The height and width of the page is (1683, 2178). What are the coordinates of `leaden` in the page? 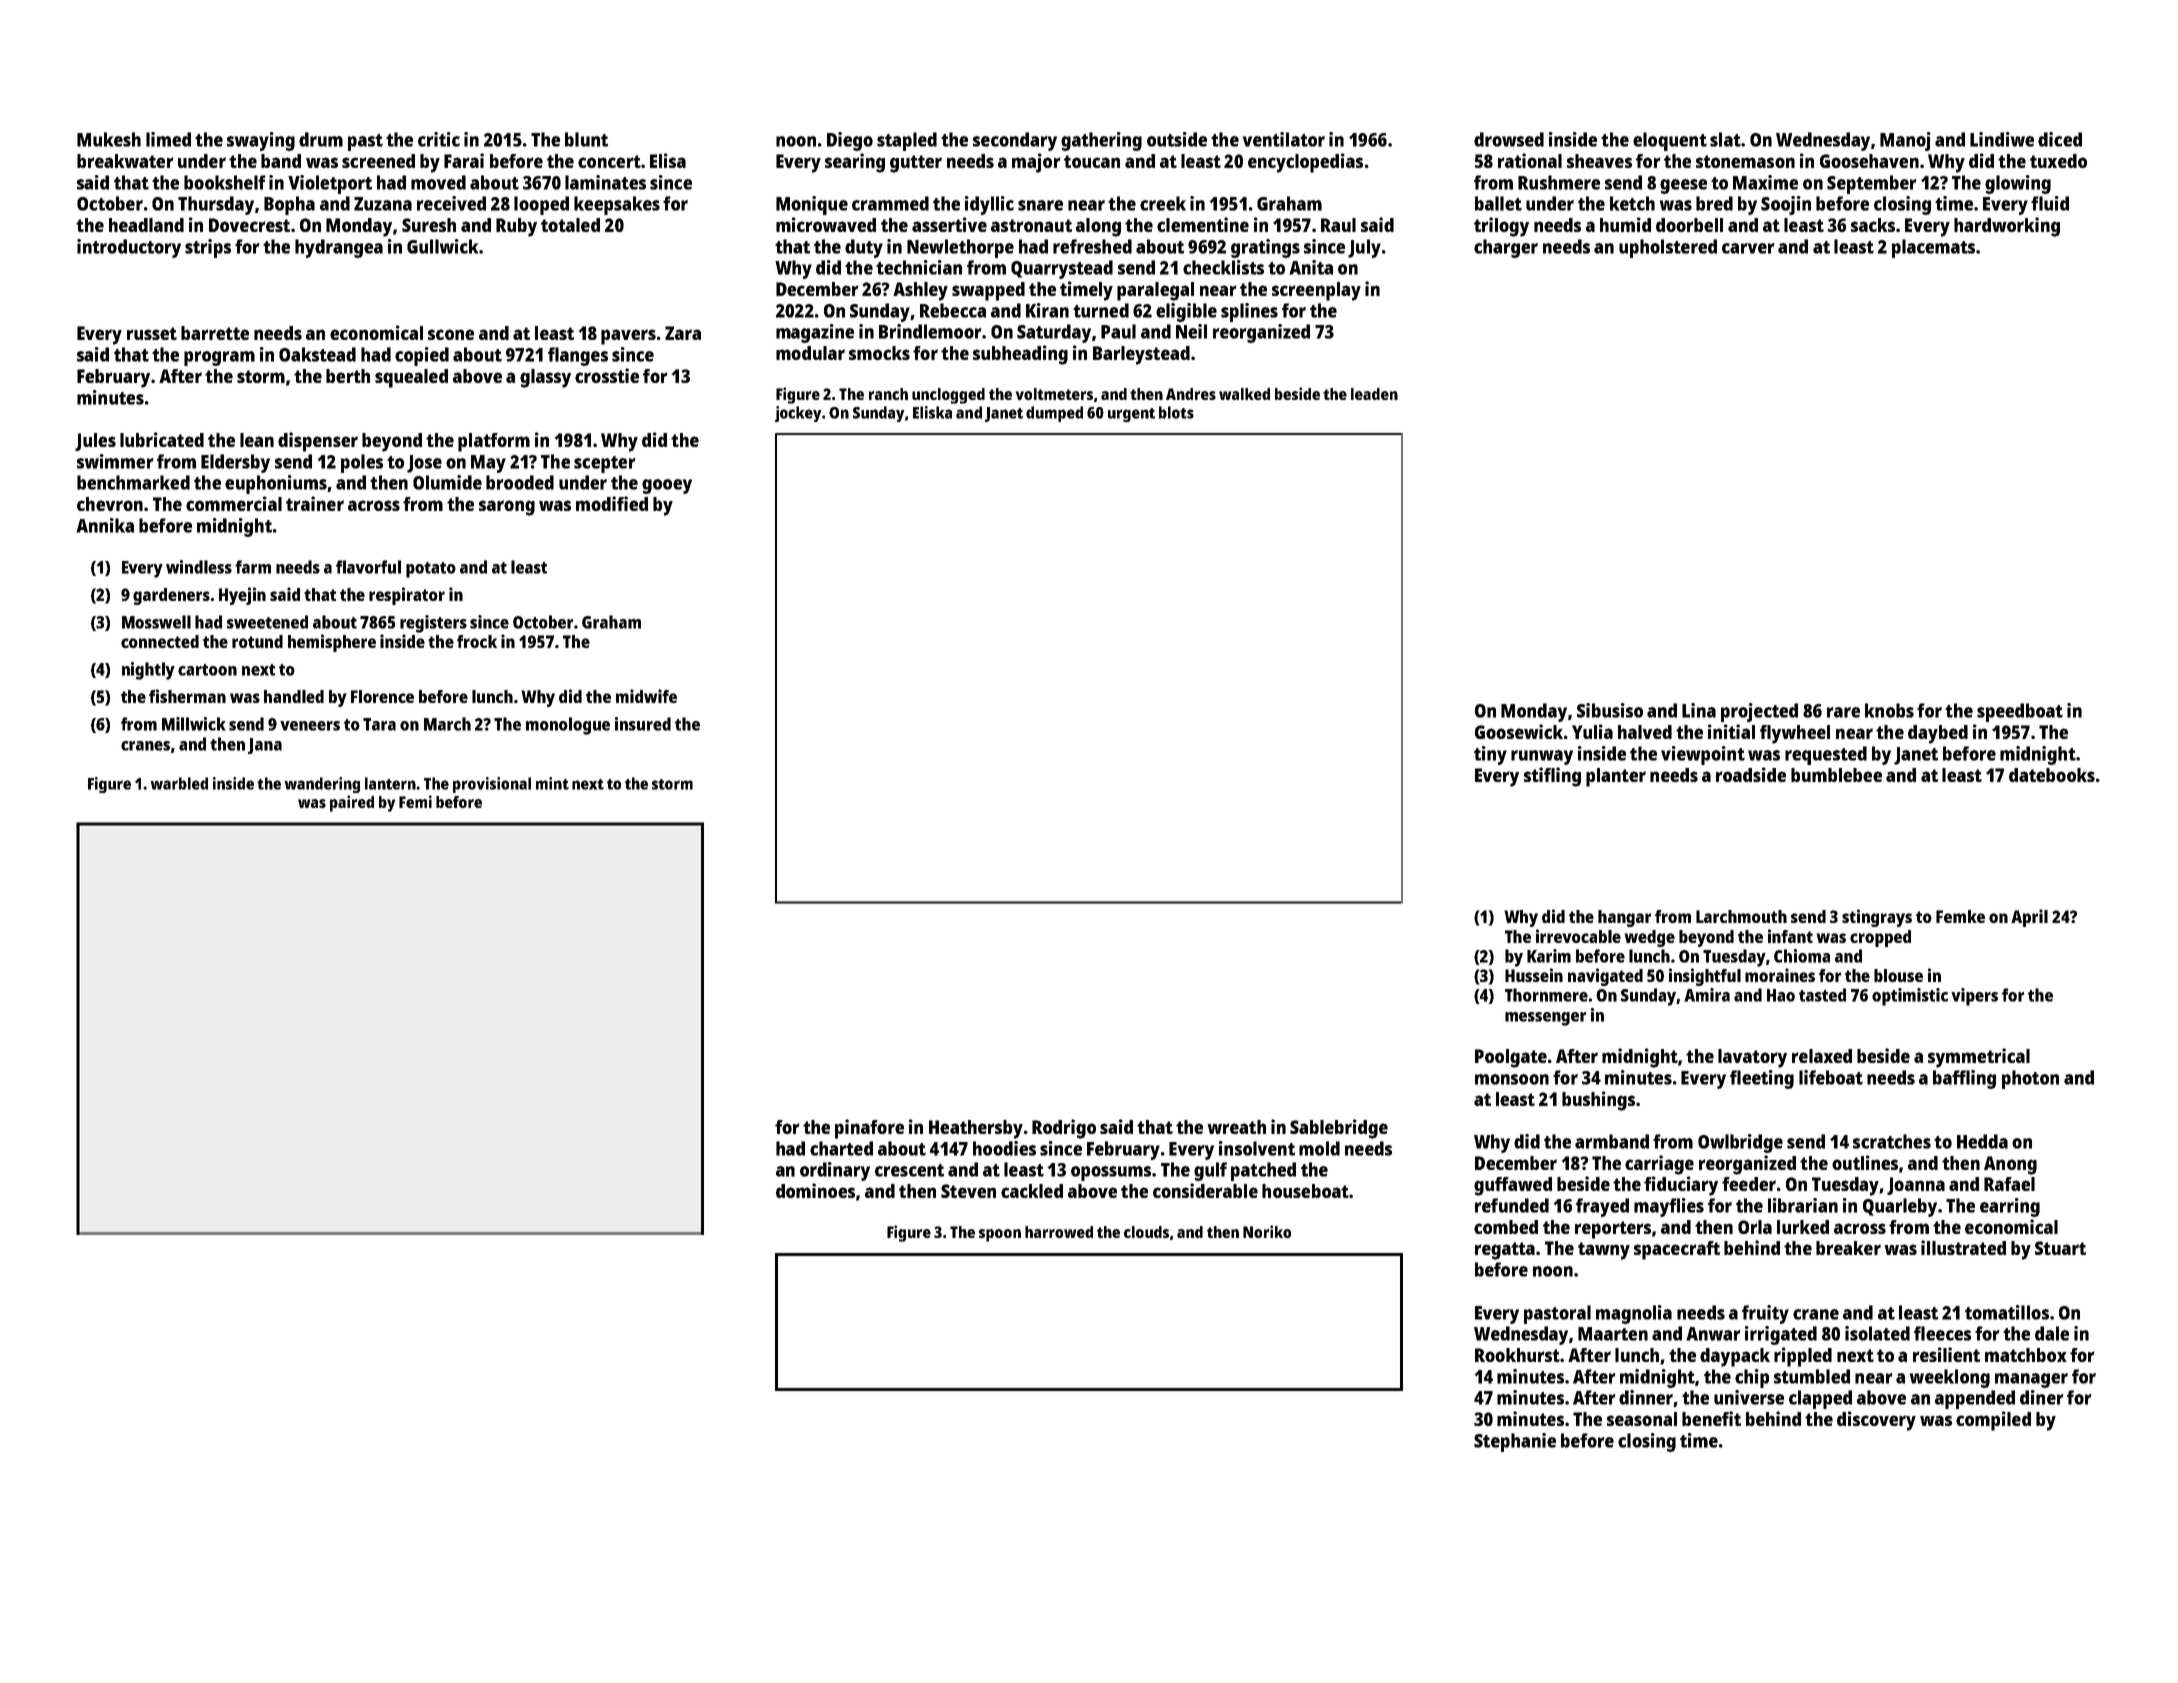 It's located at (1374, 394).
